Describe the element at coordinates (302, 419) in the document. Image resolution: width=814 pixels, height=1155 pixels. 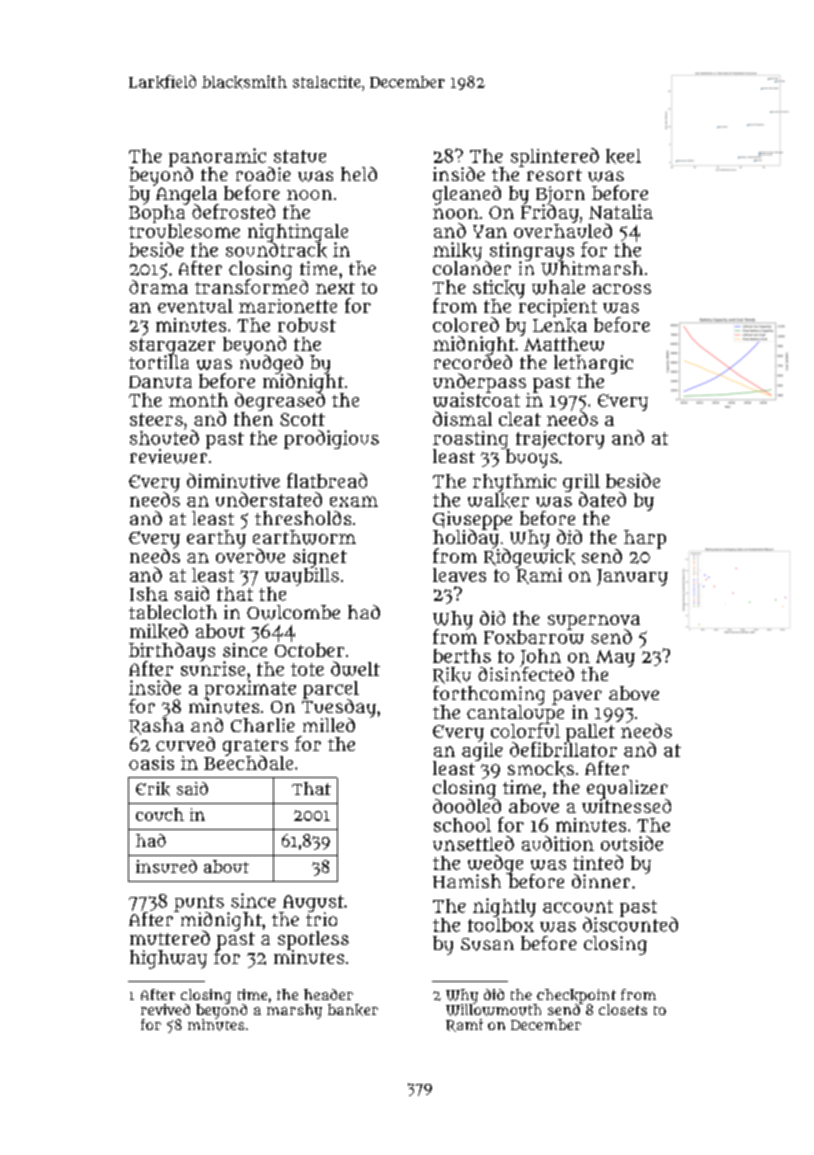
I see `Scott` at that location.
